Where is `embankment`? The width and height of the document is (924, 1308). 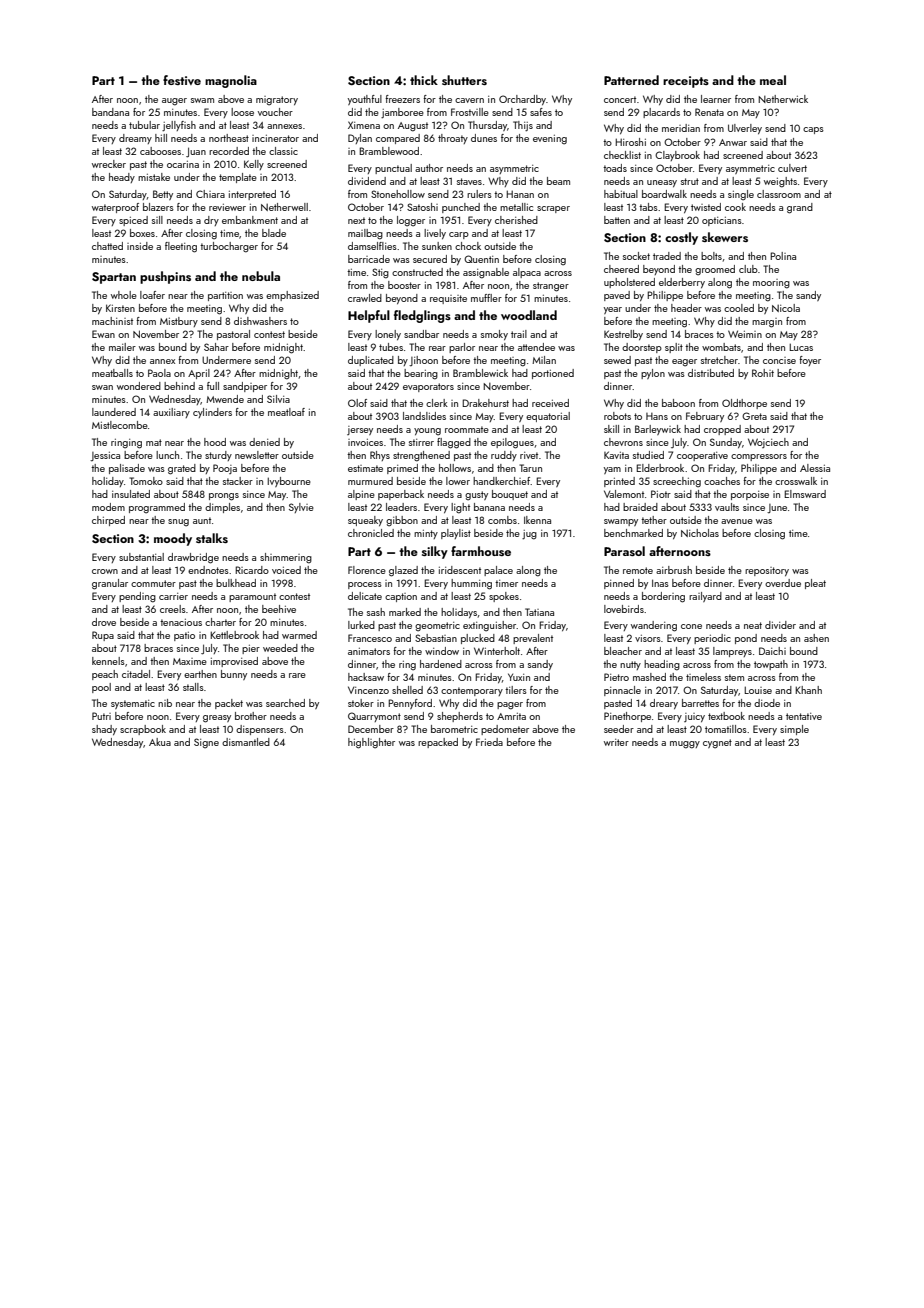
embankment is located at coordinates (250, 220).
